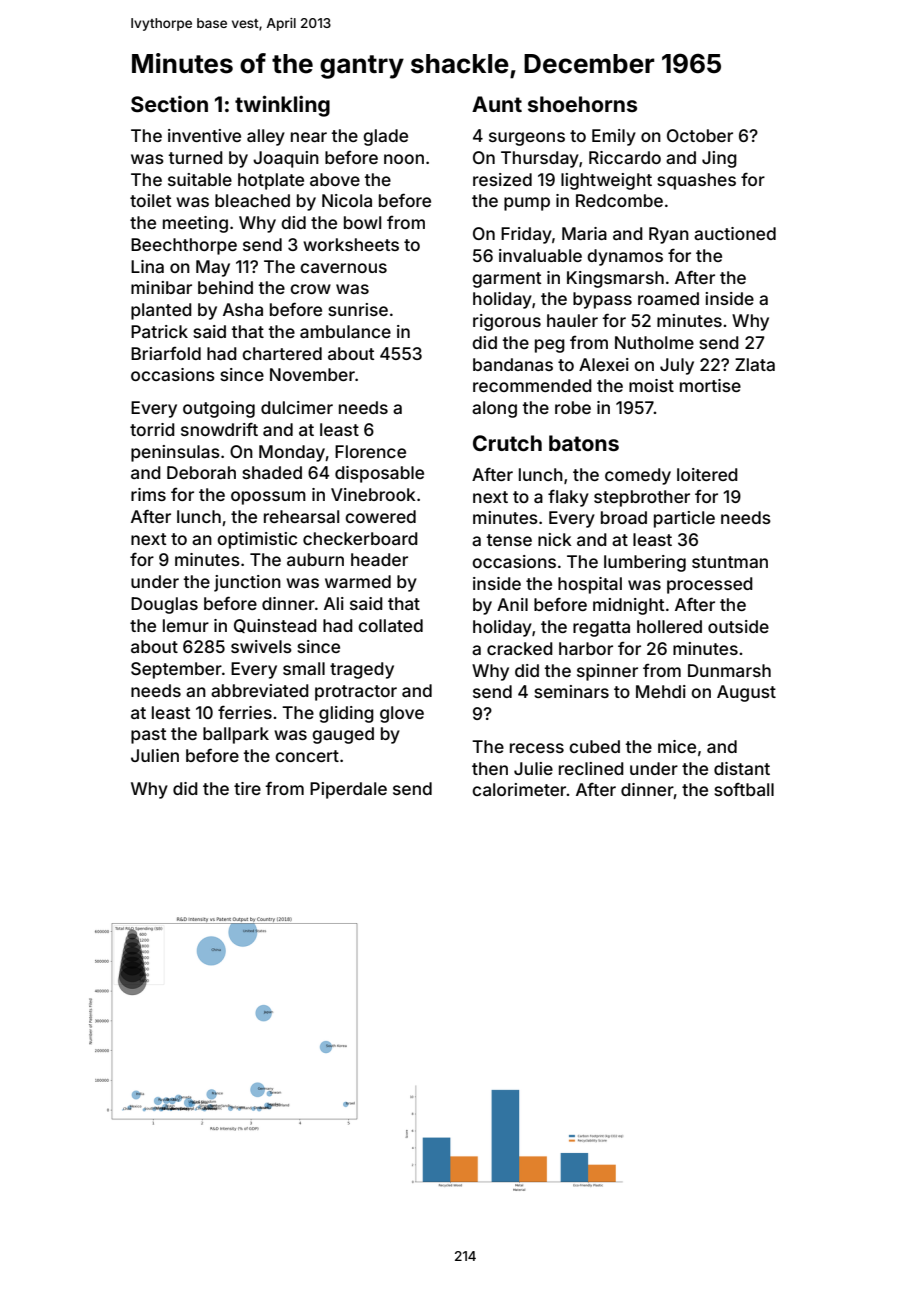 The height and width of the screenshot is (1316, 908). I want to click on Anil, so click(512, 604).
